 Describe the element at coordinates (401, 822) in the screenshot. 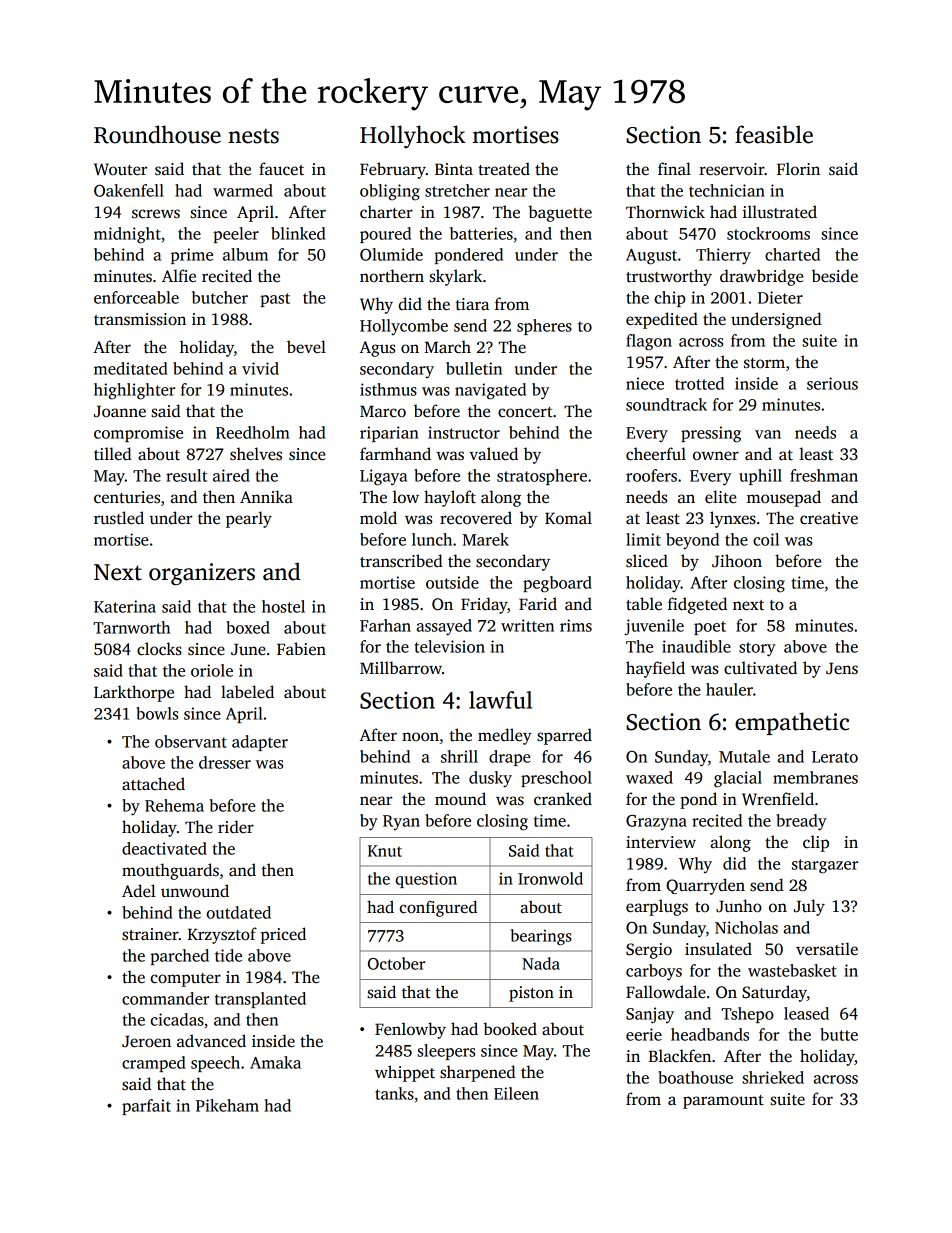

I see `Ryan` at that location.
